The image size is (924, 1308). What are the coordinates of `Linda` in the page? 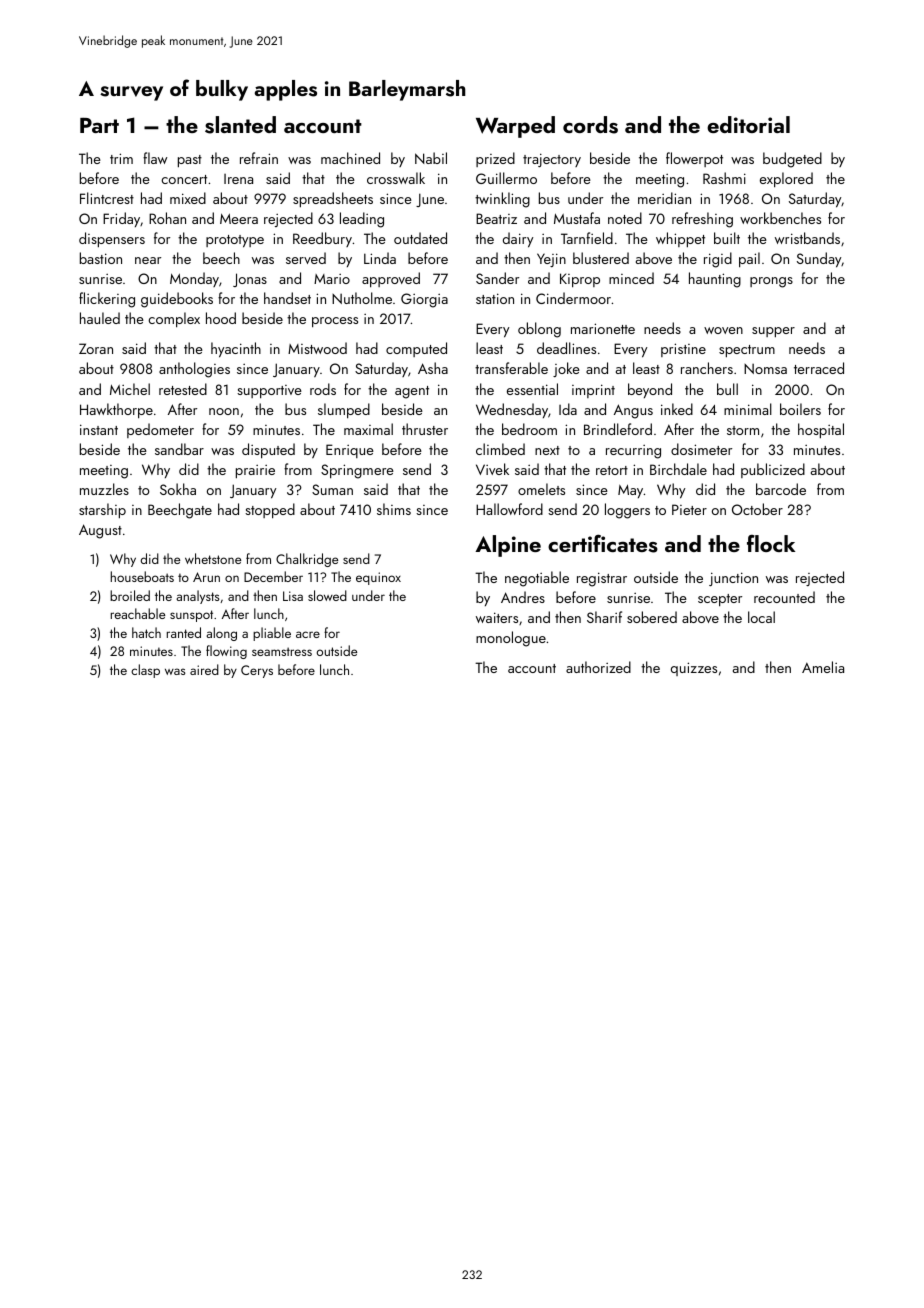 It's located at (380, 258).
